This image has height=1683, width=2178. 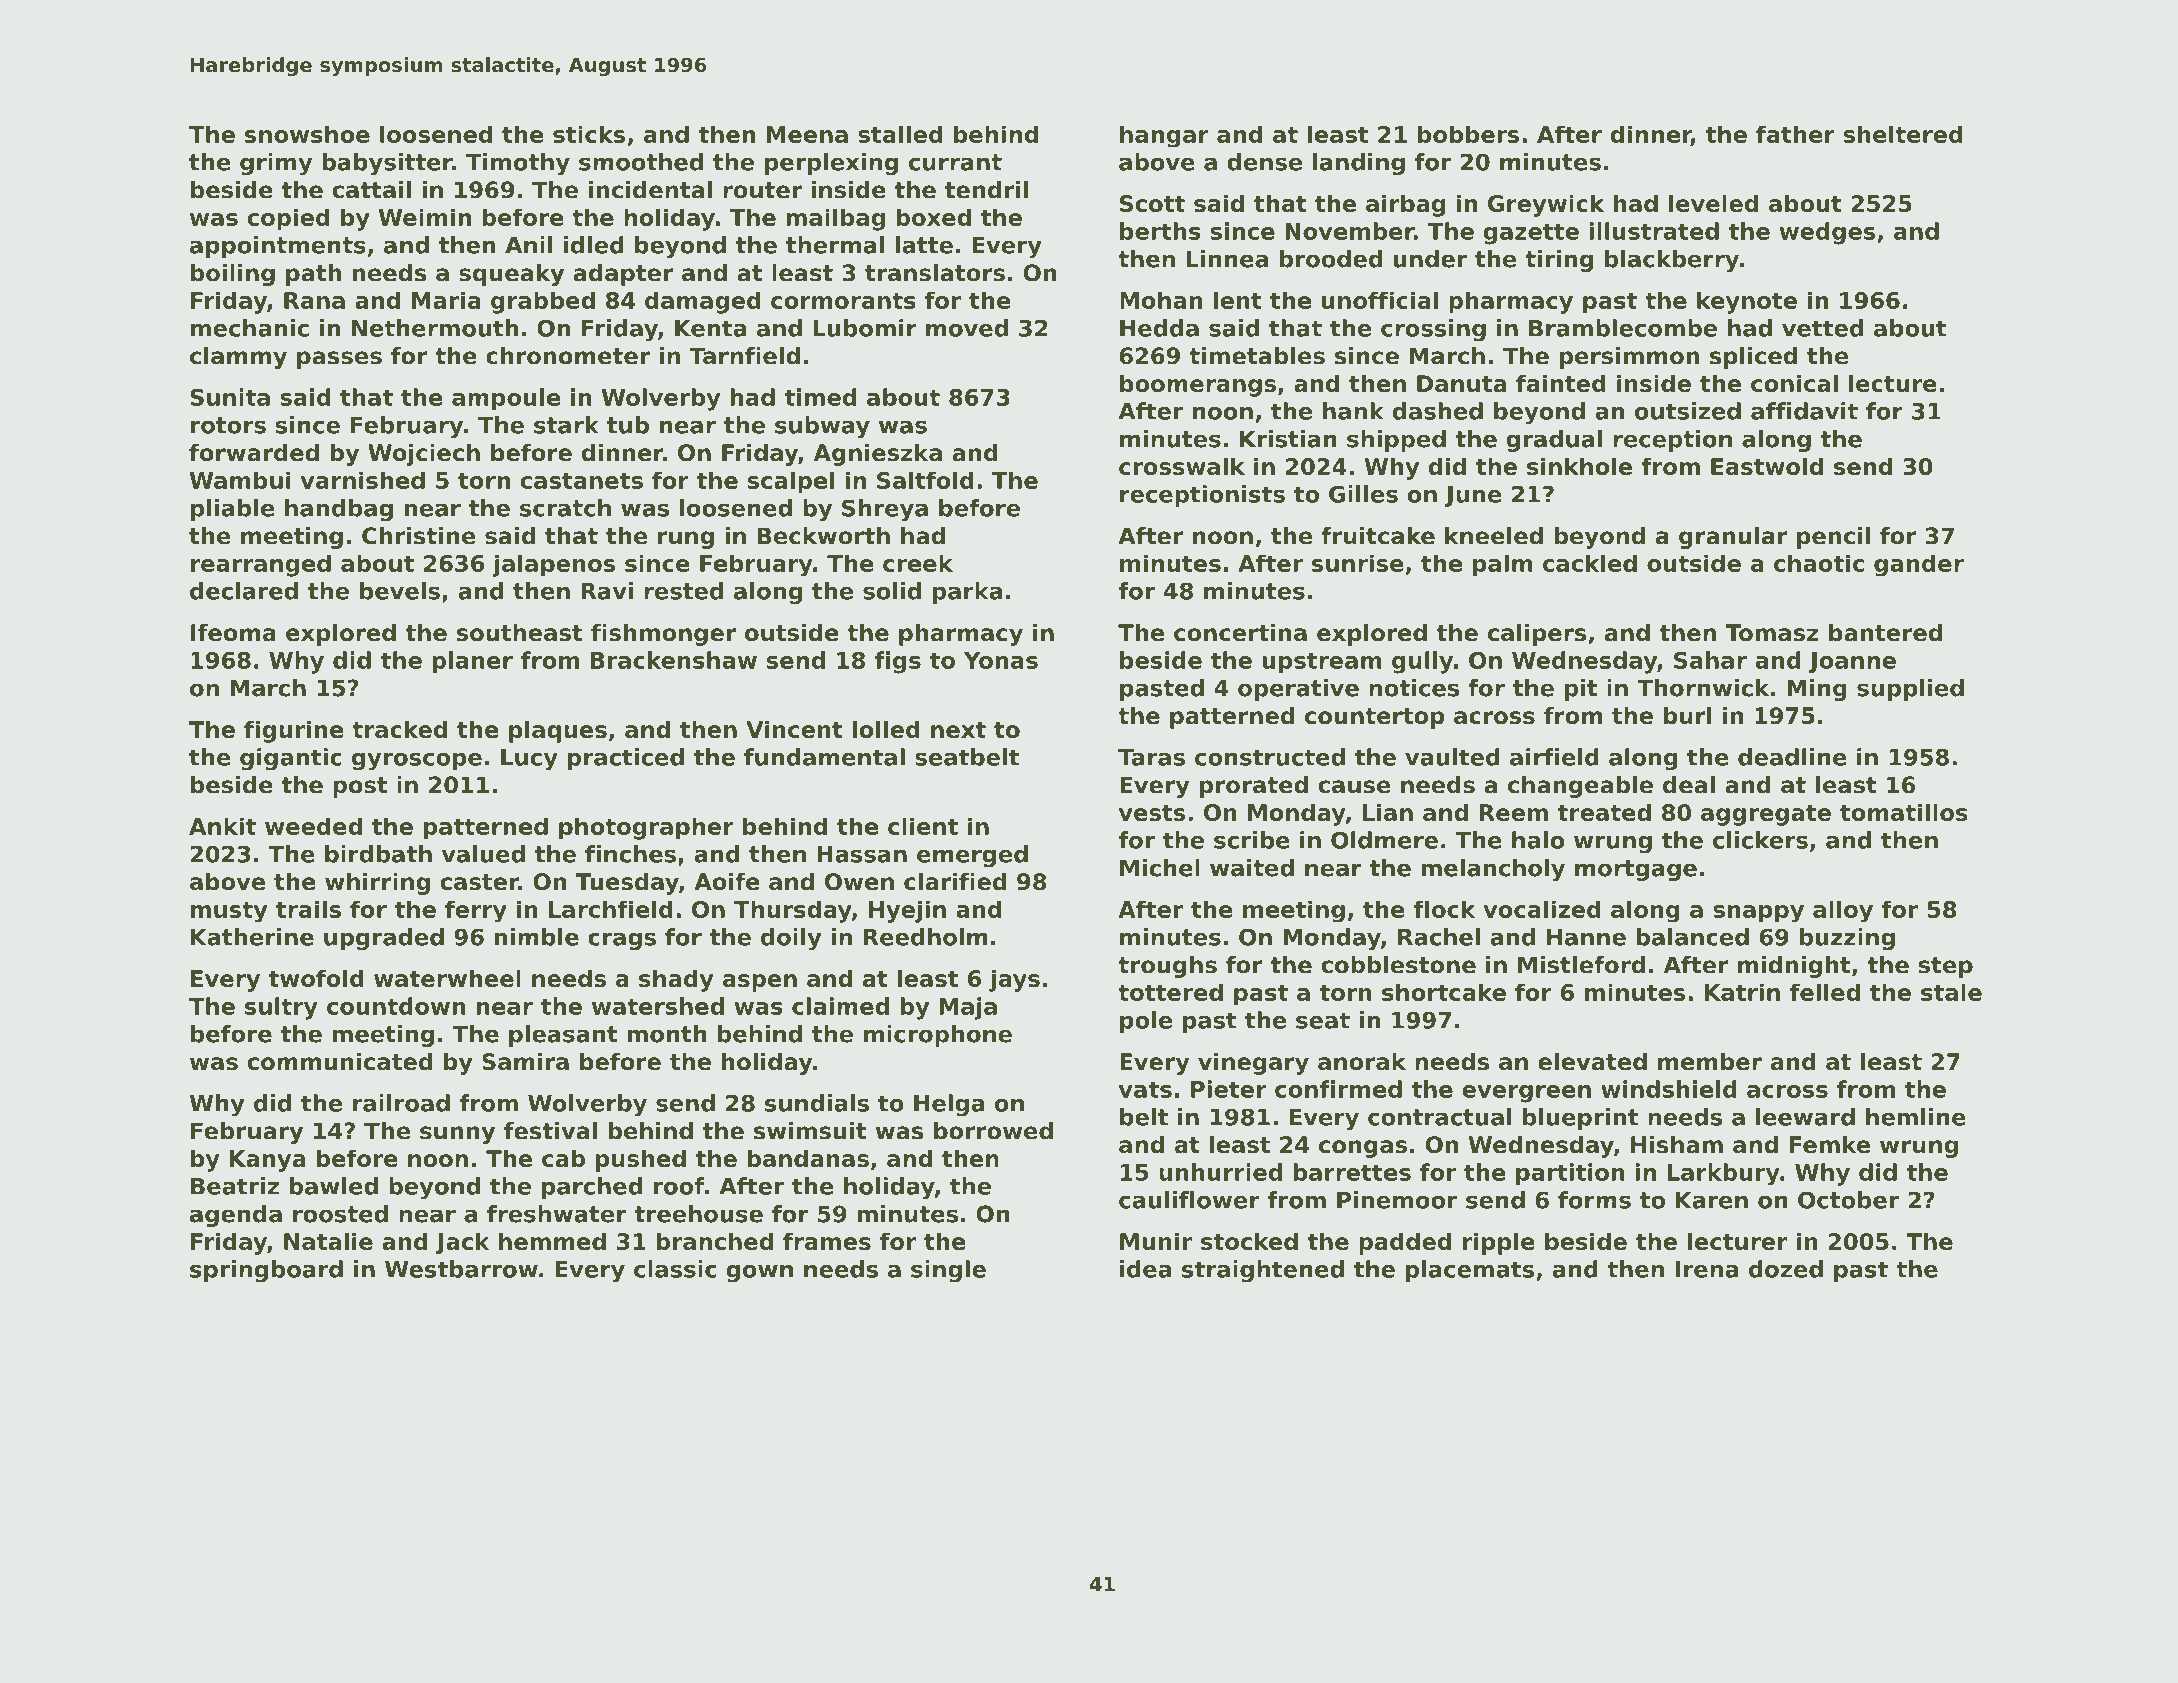 I want to click on Pinemoor, so click(x=1397, y=1200).
